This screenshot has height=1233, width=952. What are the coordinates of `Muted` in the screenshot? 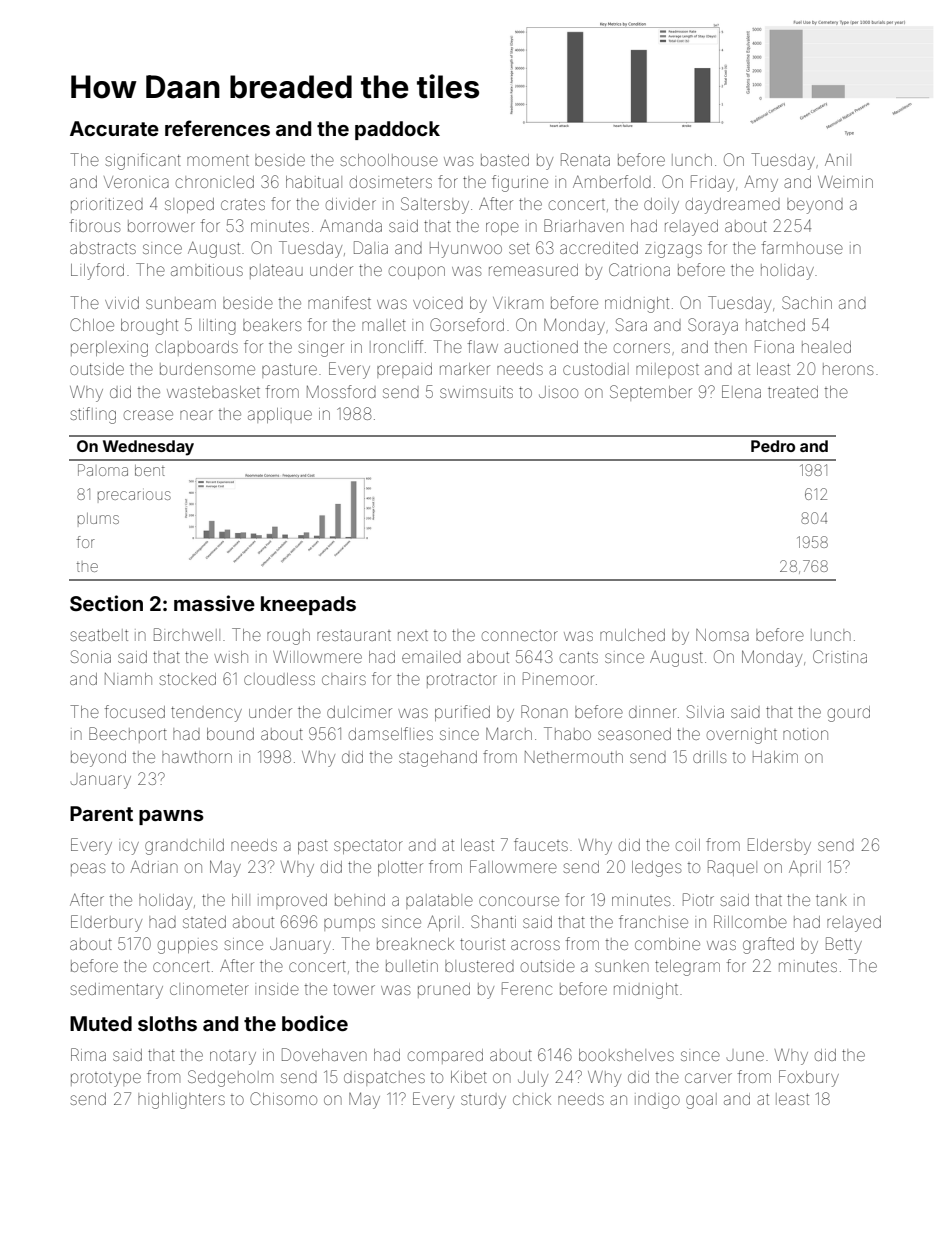 It's located at (101, 1023).
